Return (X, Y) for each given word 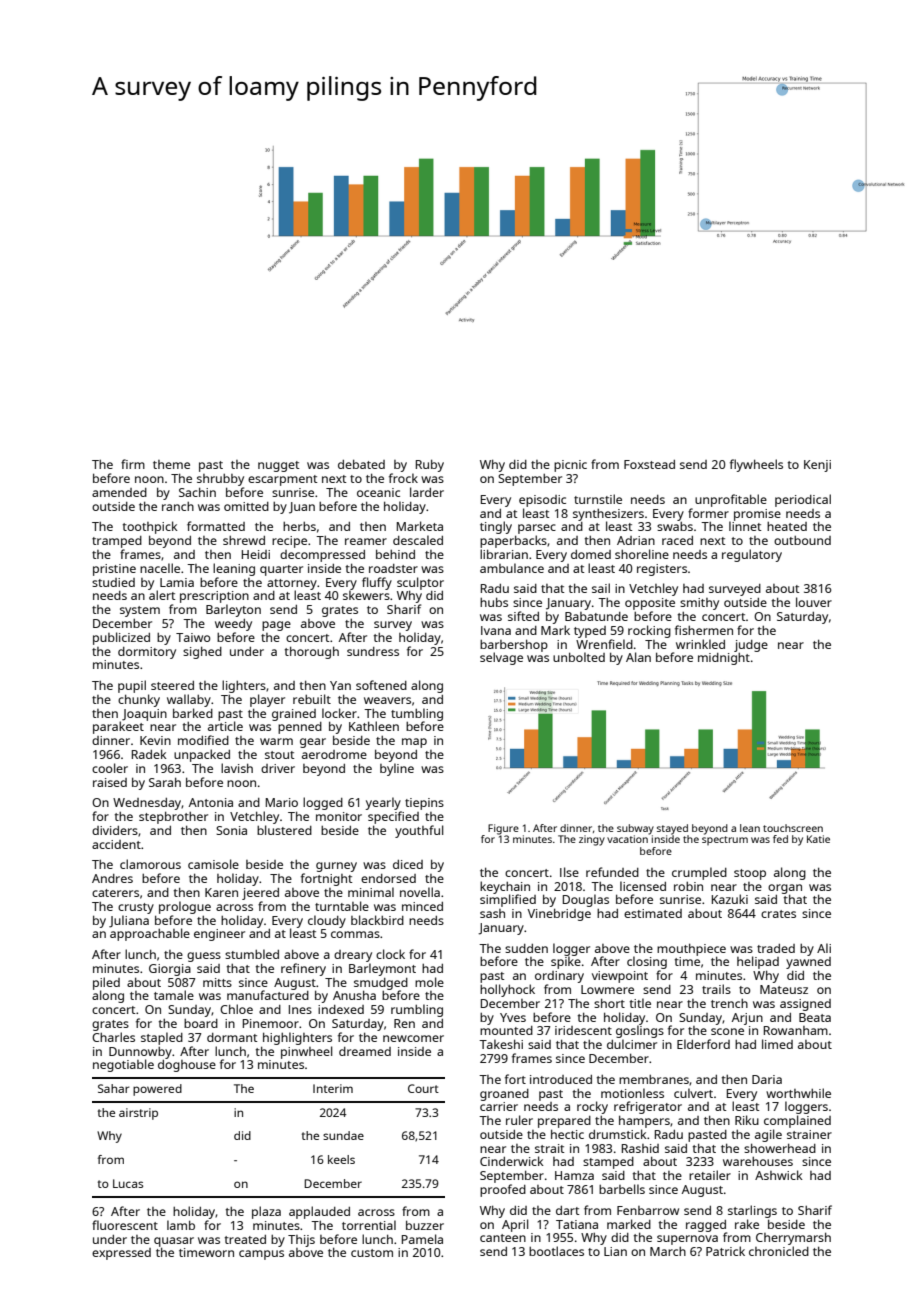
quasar (174, 1242)
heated (787, 526)
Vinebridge (559, 914)
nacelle (160, 568)
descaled (418, 540)
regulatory (752, 555)
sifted (523, 616)
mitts (217, 982)
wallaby (189, 700)
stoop (750, 874)
